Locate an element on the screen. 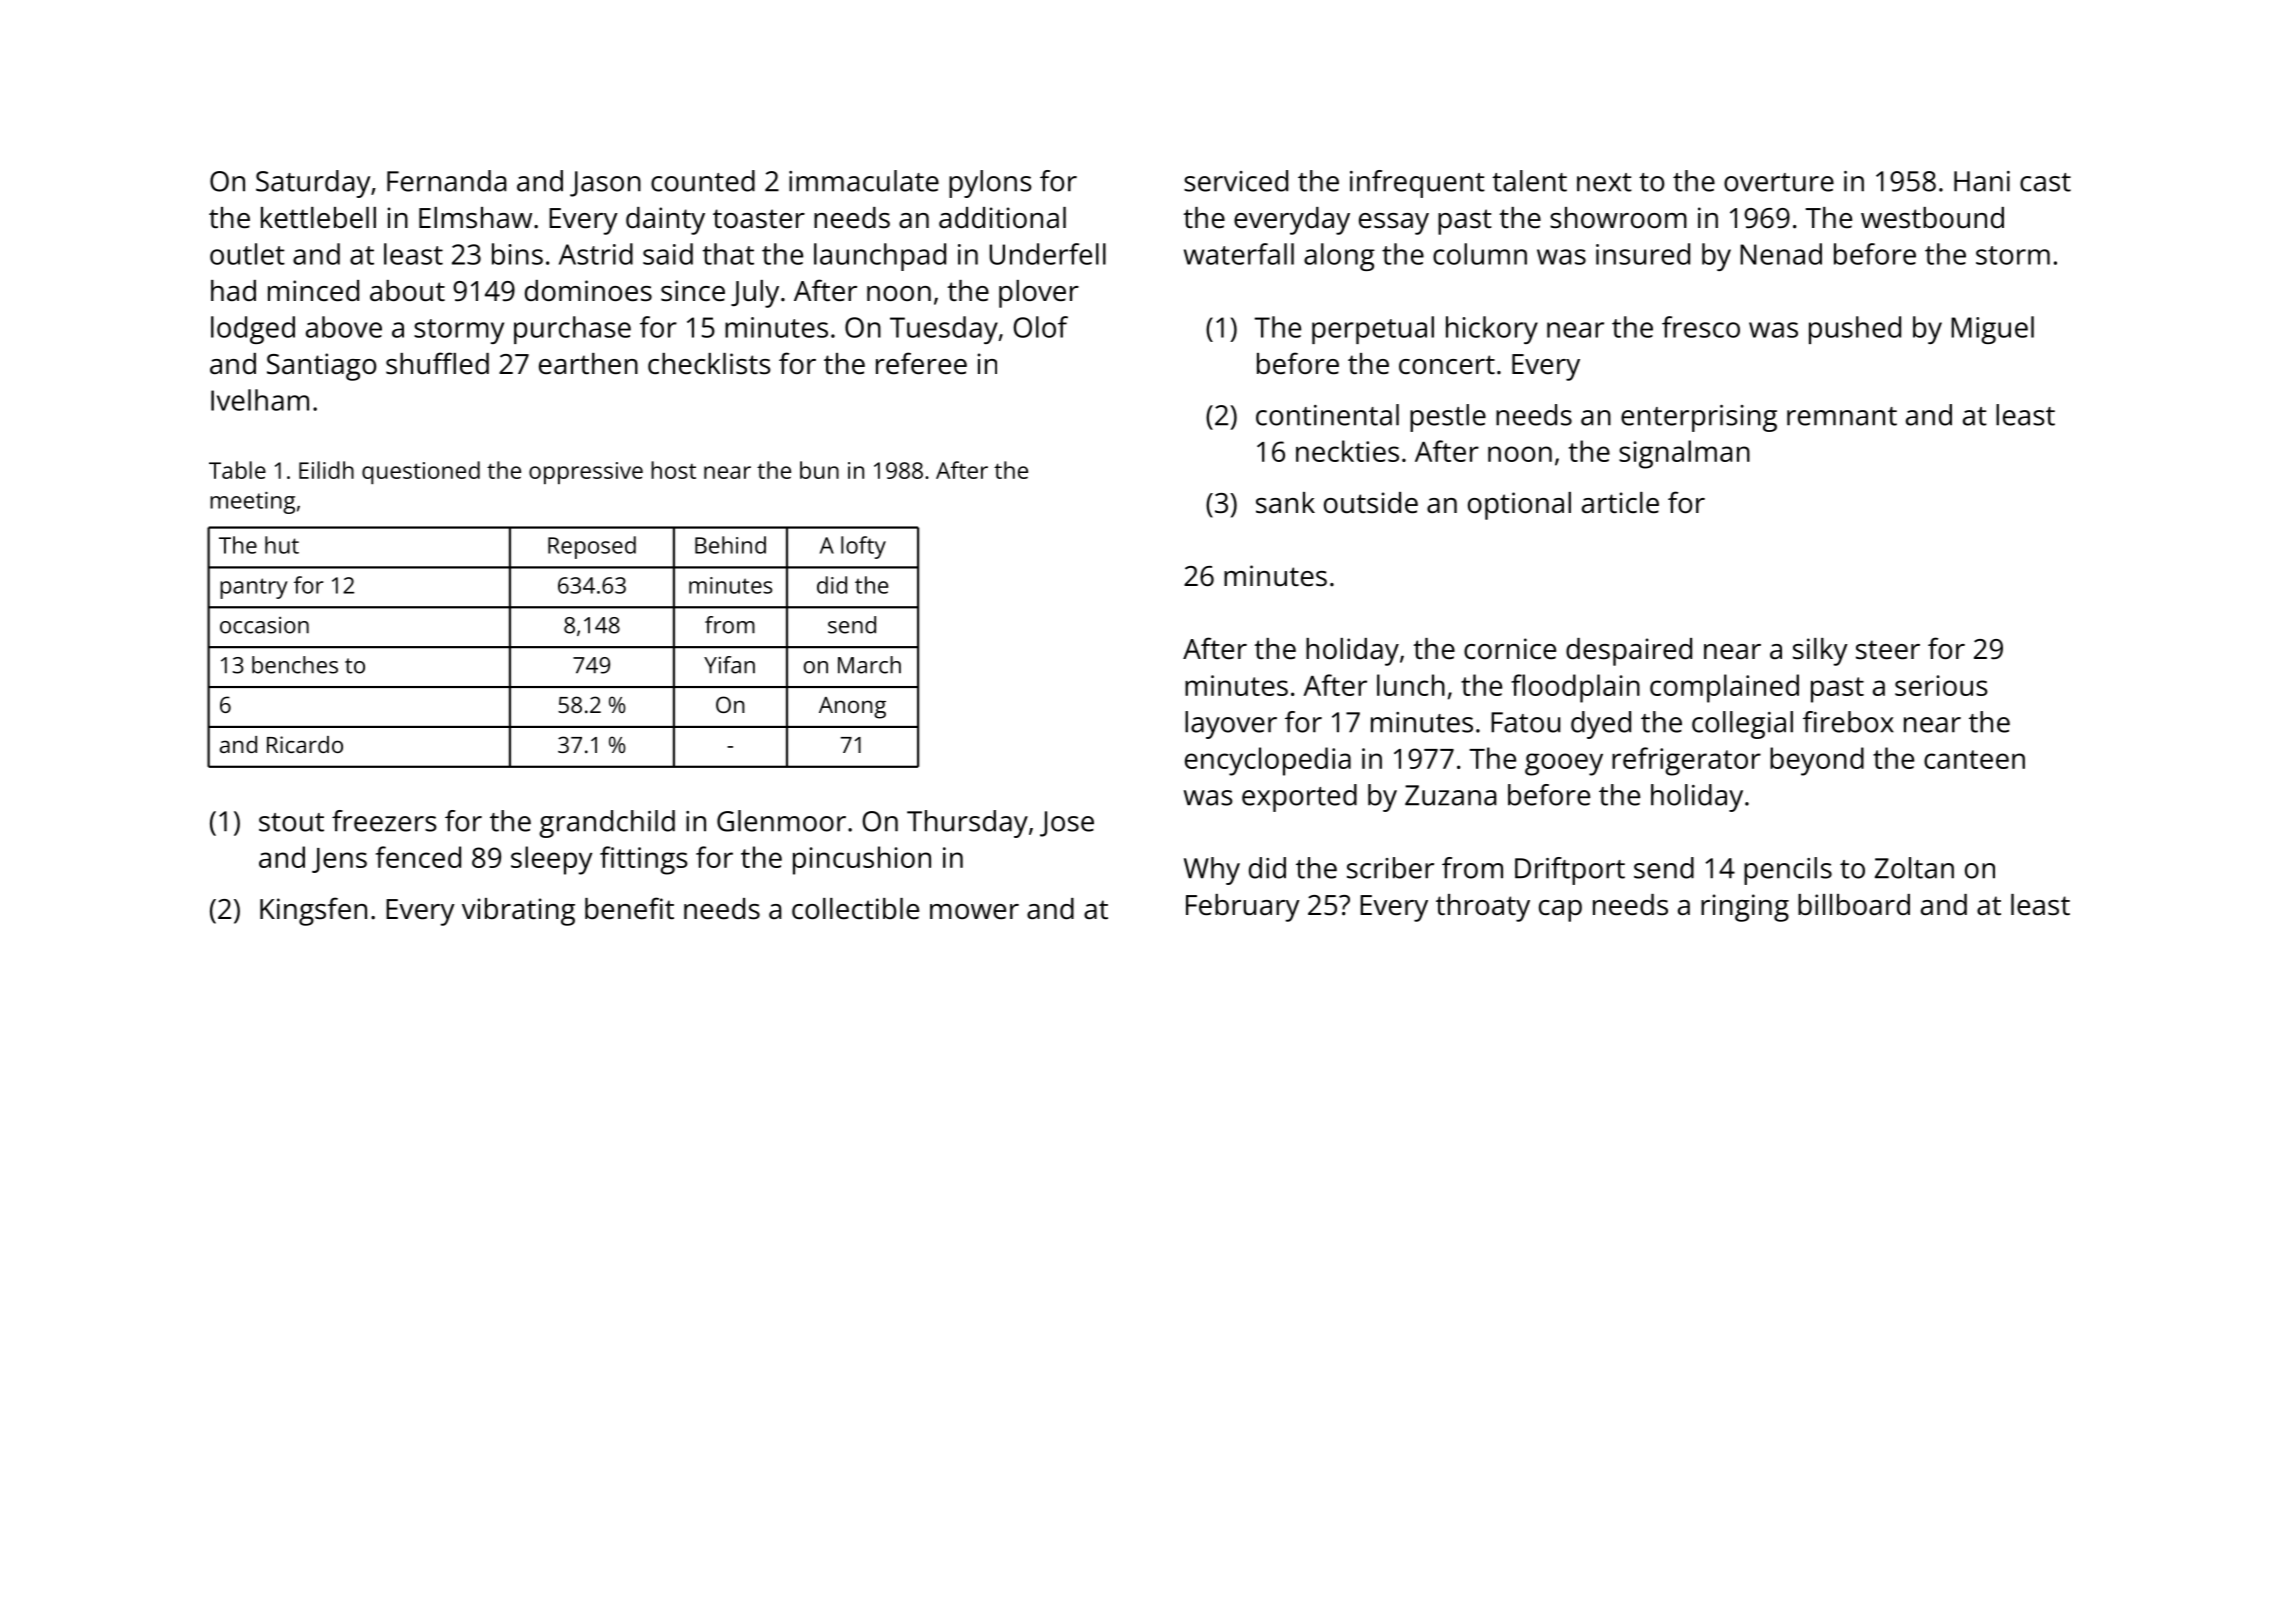 The image size is (2292, 1620). essay is located at coordinates (1394, 224).
